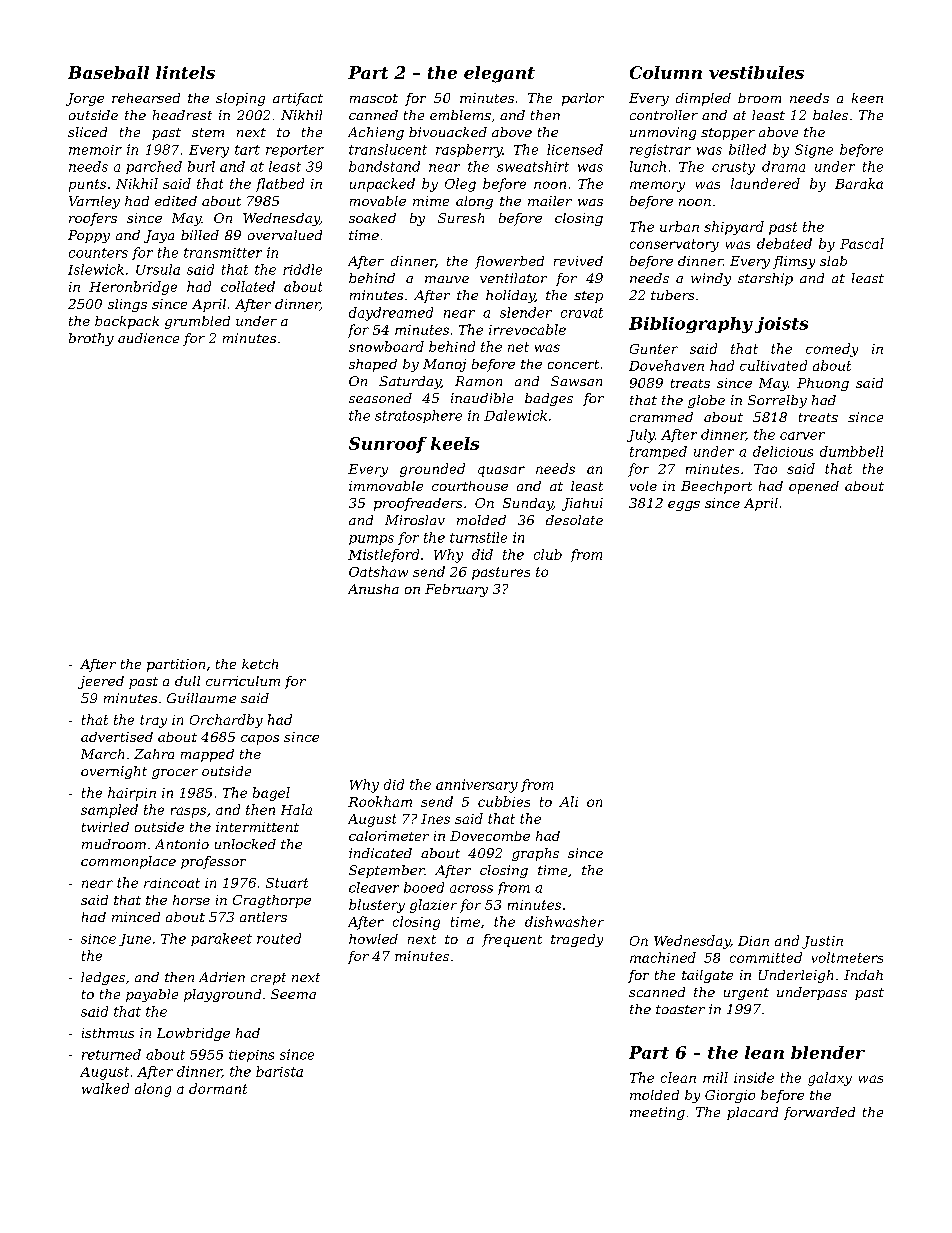 The height and width of the screenshot is (1233, 952). I want to click on elegant, so click(499, 74).
